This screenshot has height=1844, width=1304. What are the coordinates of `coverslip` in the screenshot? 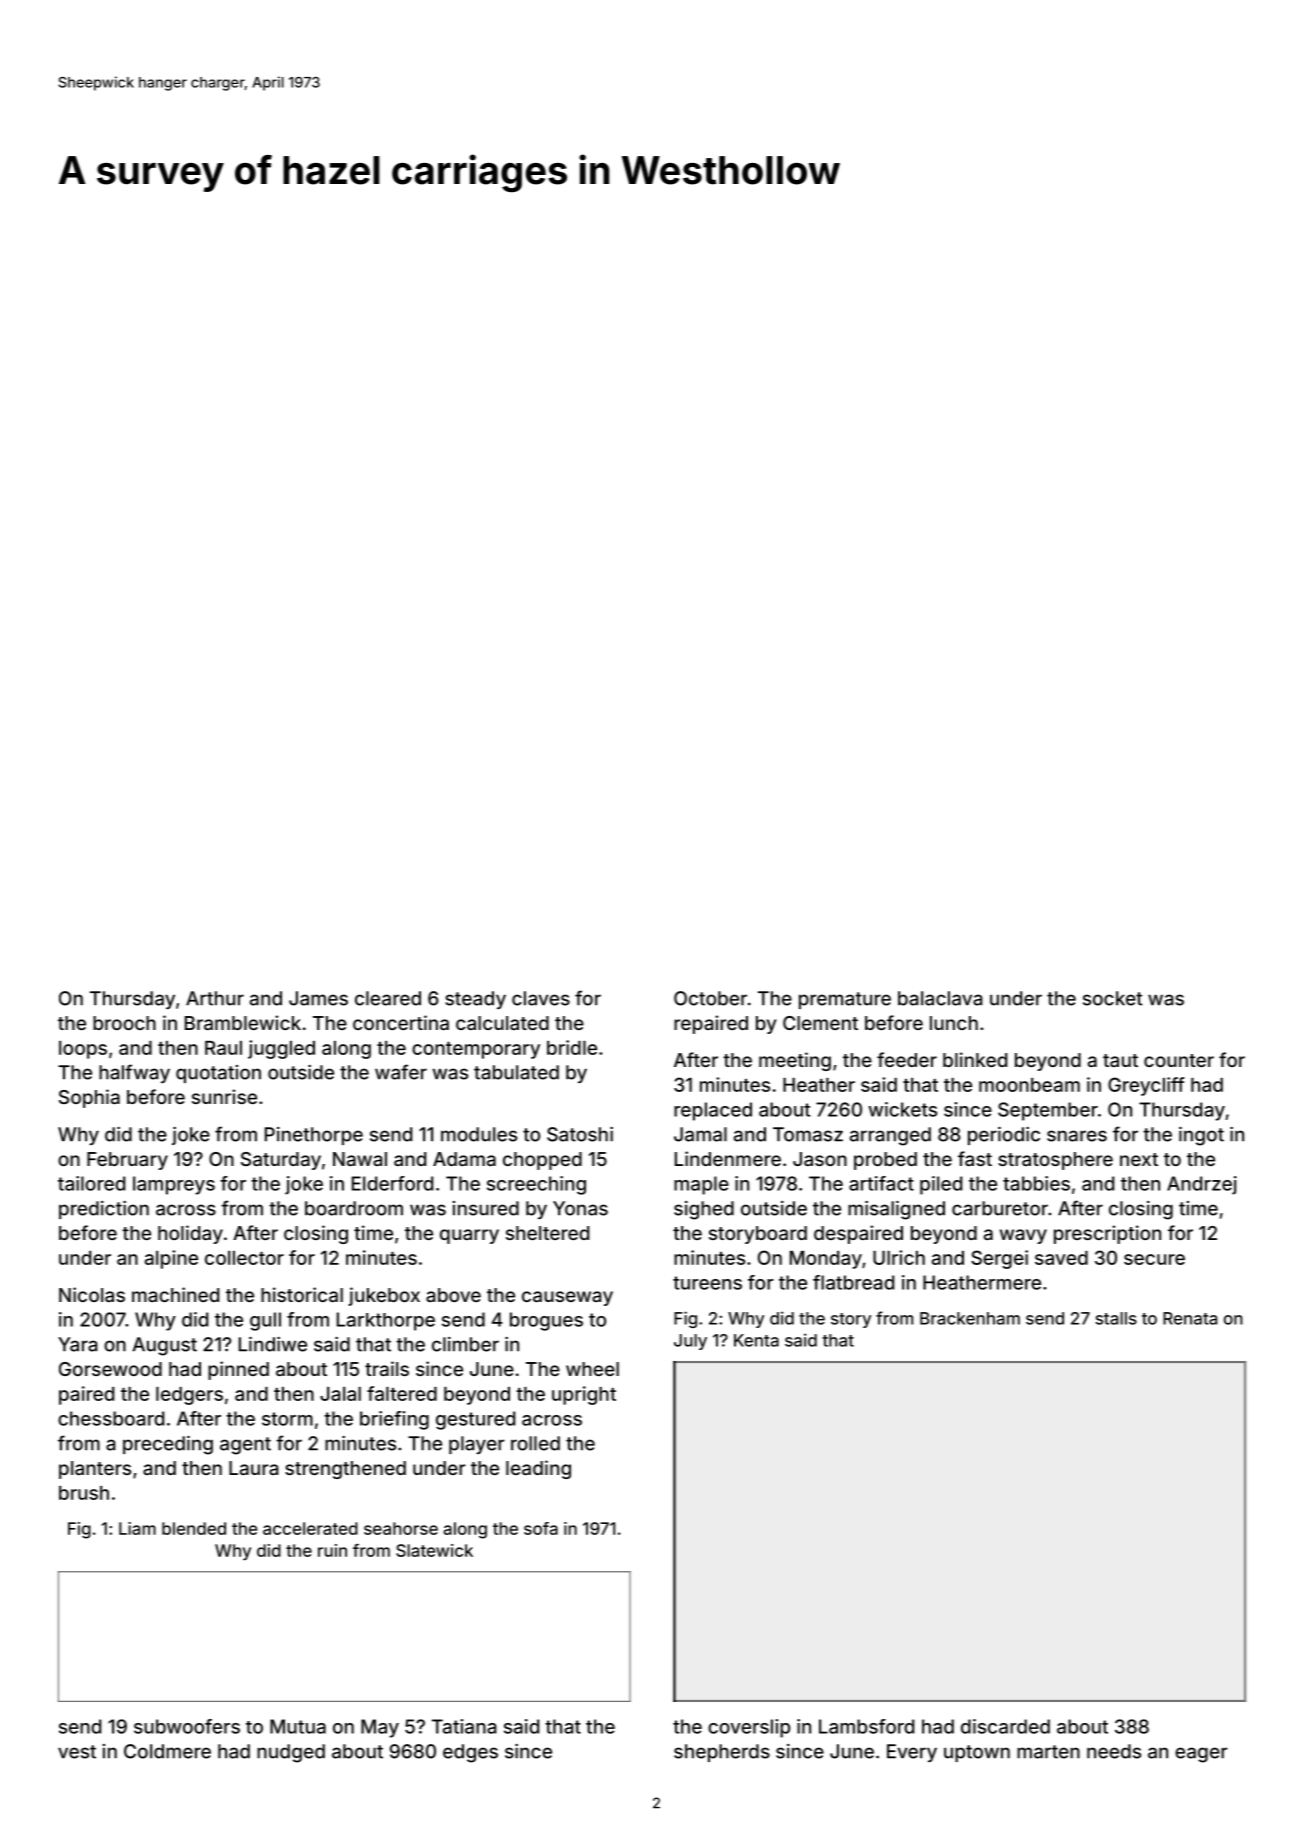 It's located at (749, 1728).
